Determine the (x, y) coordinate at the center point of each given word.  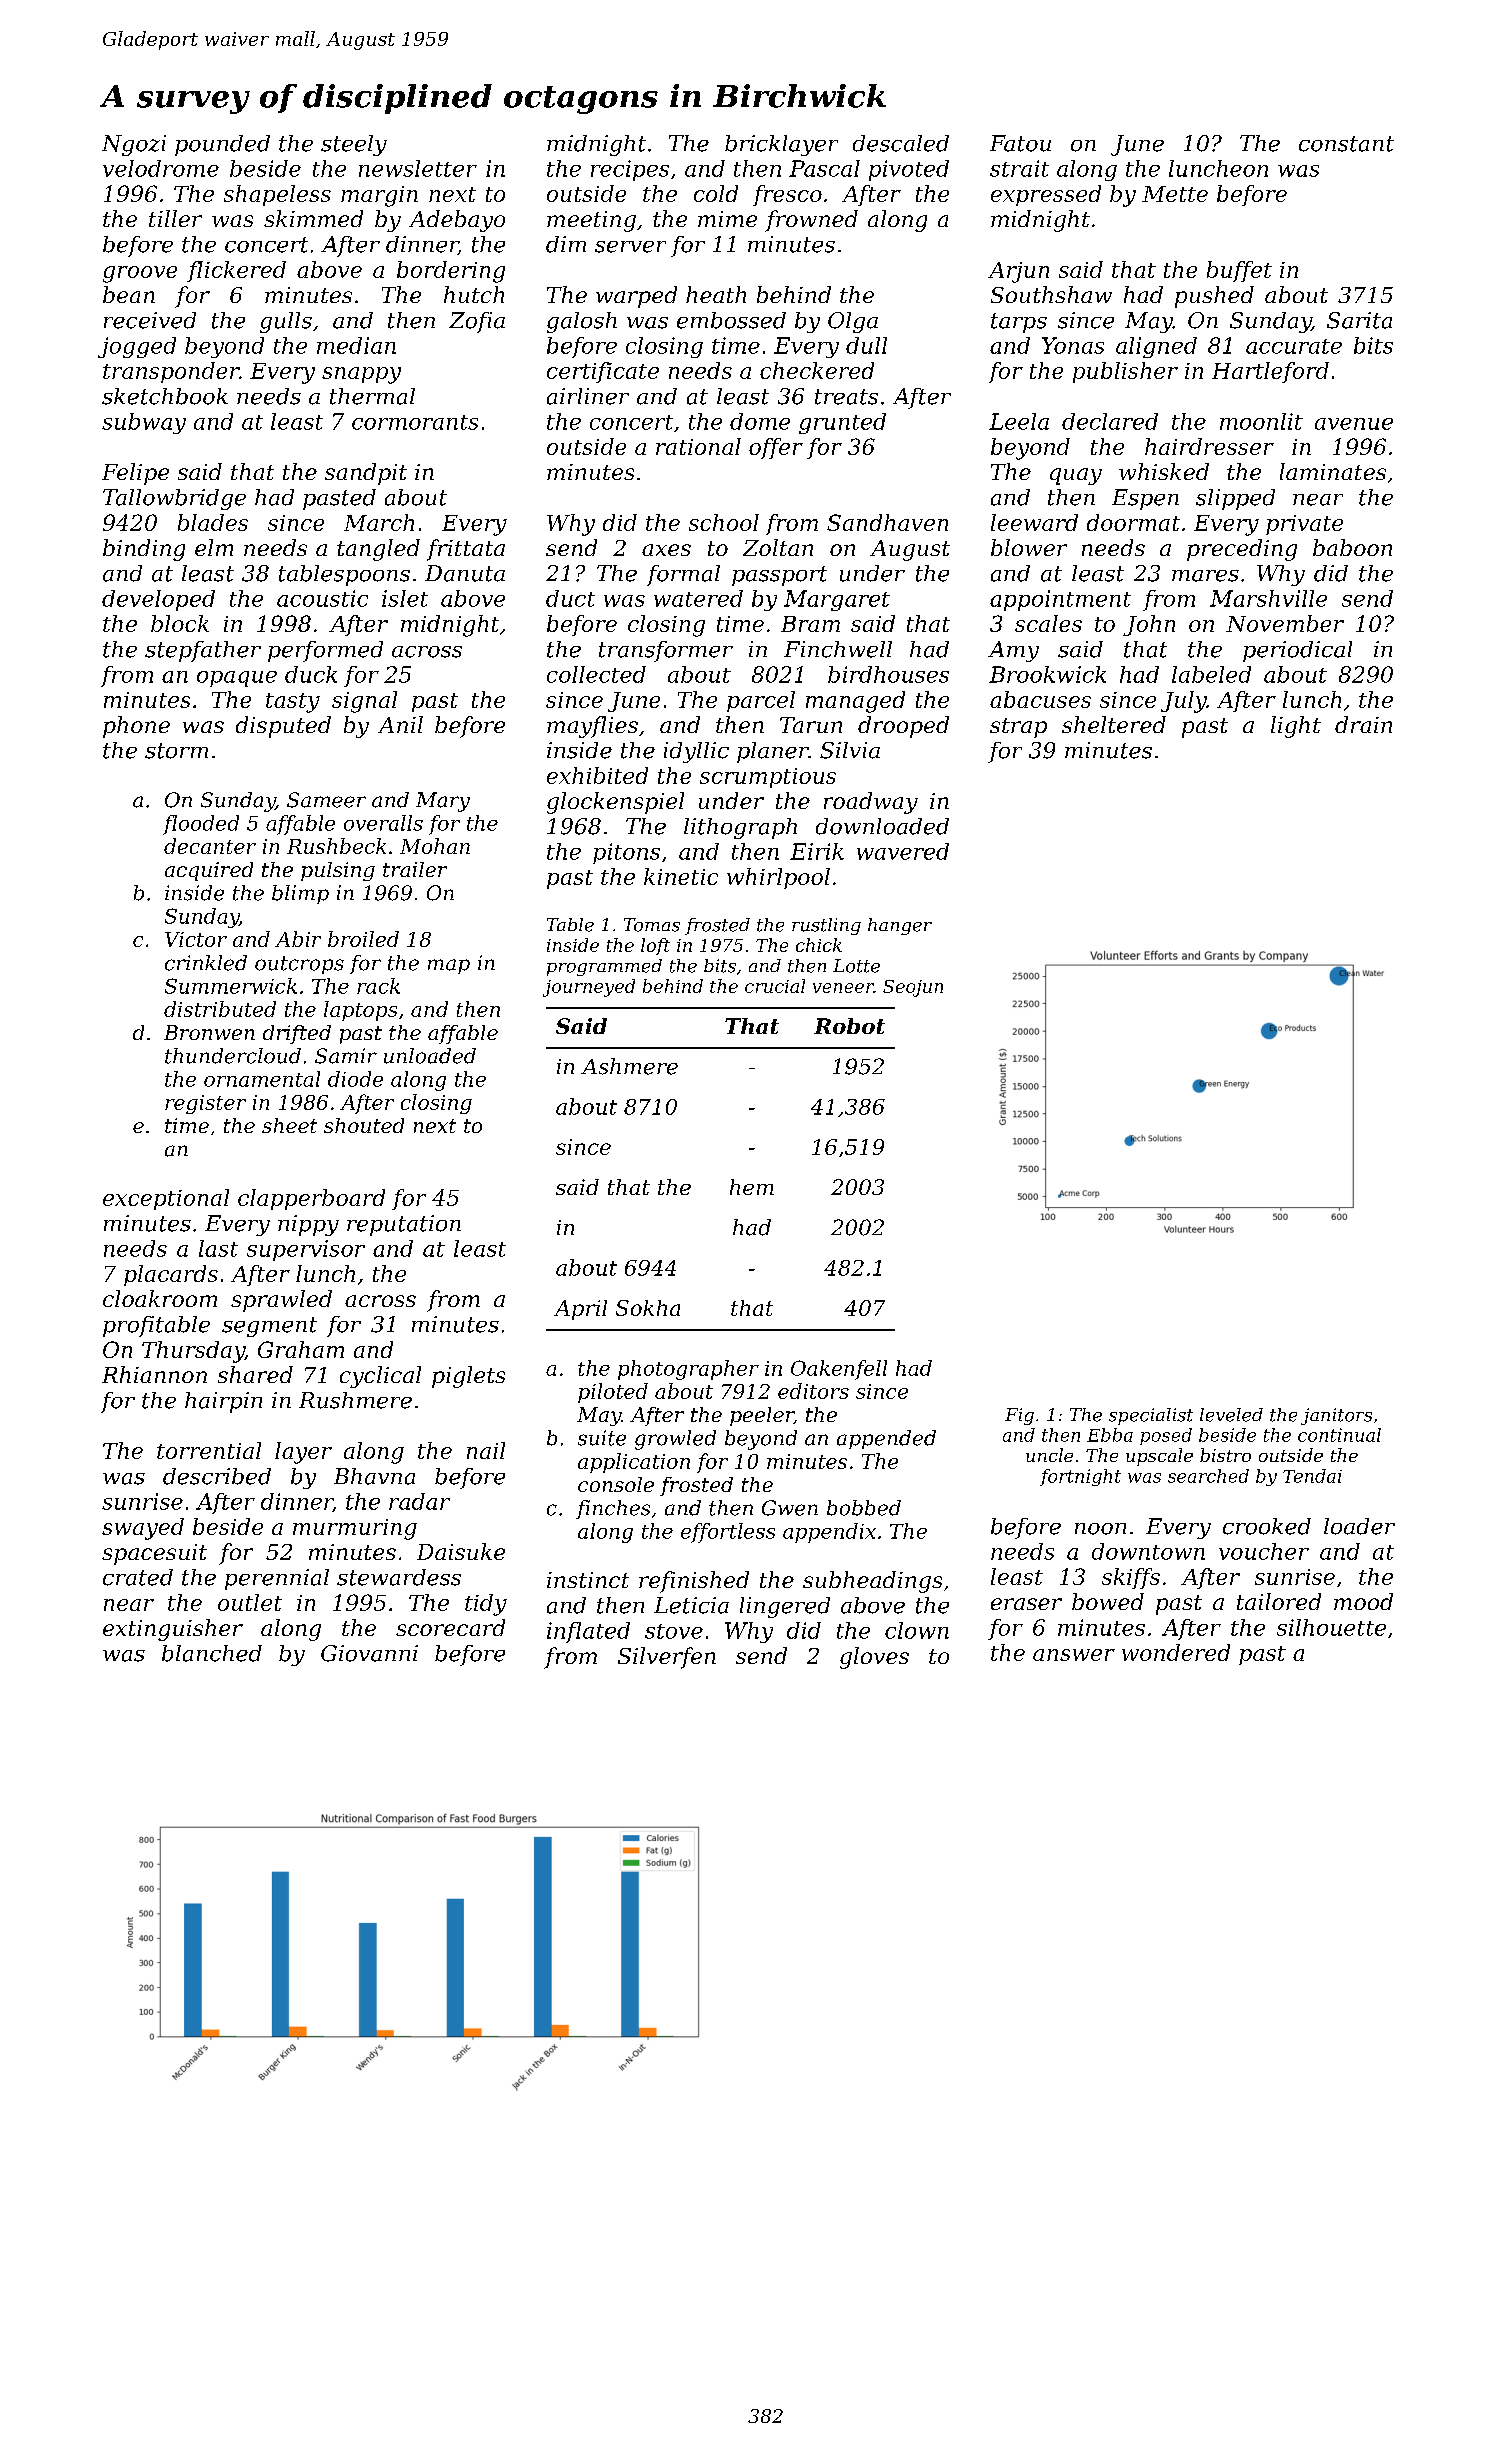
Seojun (913, 988)
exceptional (166, 1199)
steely (354, 145)
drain (1363, 724)
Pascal (824, 168)
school (724, 522)
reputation (404, 1225)
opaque (237, 679)
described (217, 1476)
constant (1346, 144)
